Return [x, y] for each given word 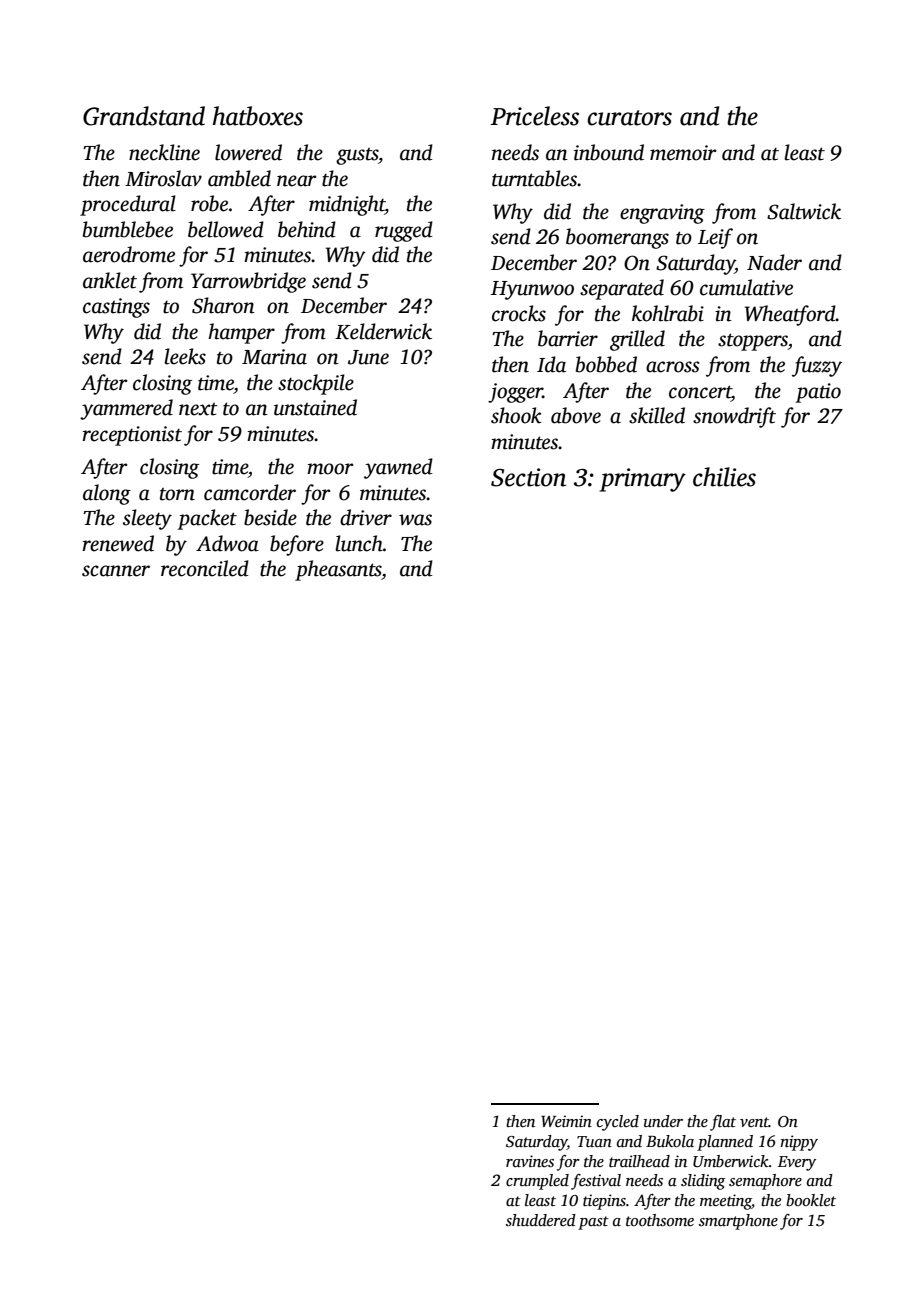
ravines [530, 1161]
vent [754, 1122]
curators [629, 118]
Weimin [566, 1121]
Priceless [535, 116]
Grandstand [144, 116]
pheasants [338, 570]
